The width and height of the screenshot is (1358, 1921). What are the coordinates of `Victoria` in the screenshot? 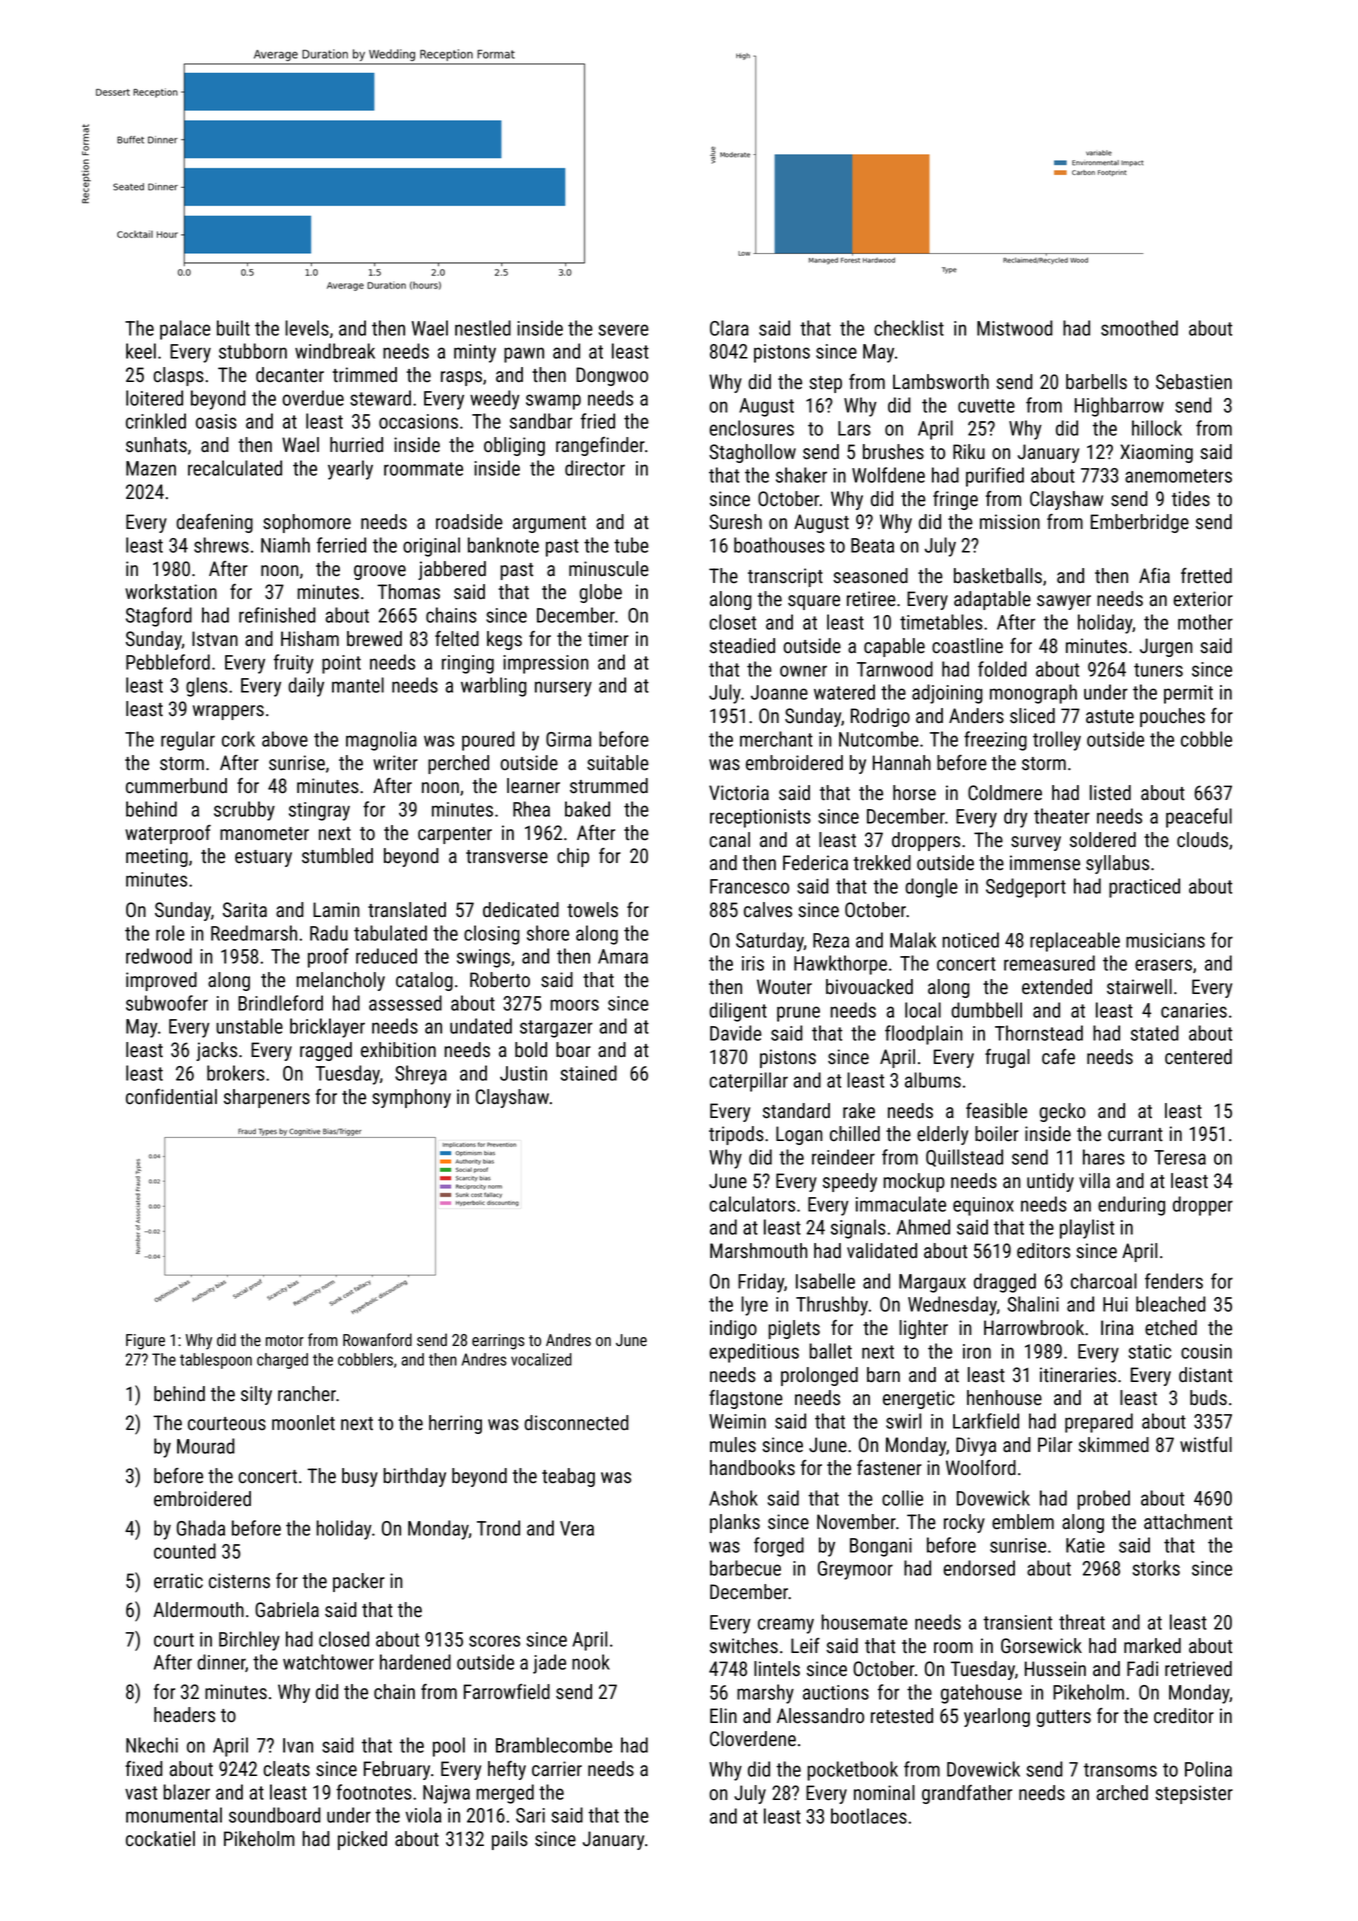 It's located at (739, 793).
